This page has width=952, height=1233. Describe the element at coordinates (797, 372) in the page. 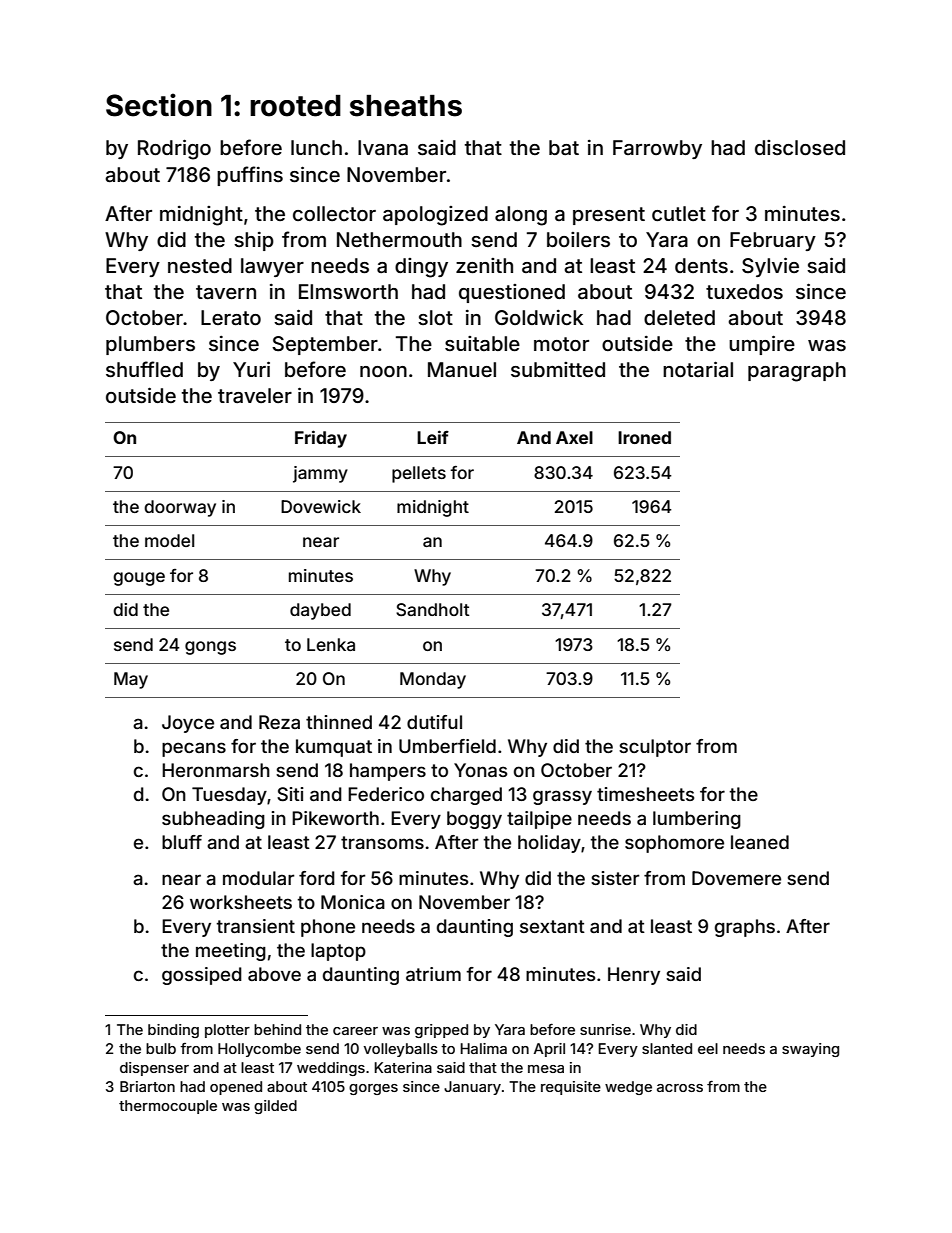

I see `paragraph` at that location.
